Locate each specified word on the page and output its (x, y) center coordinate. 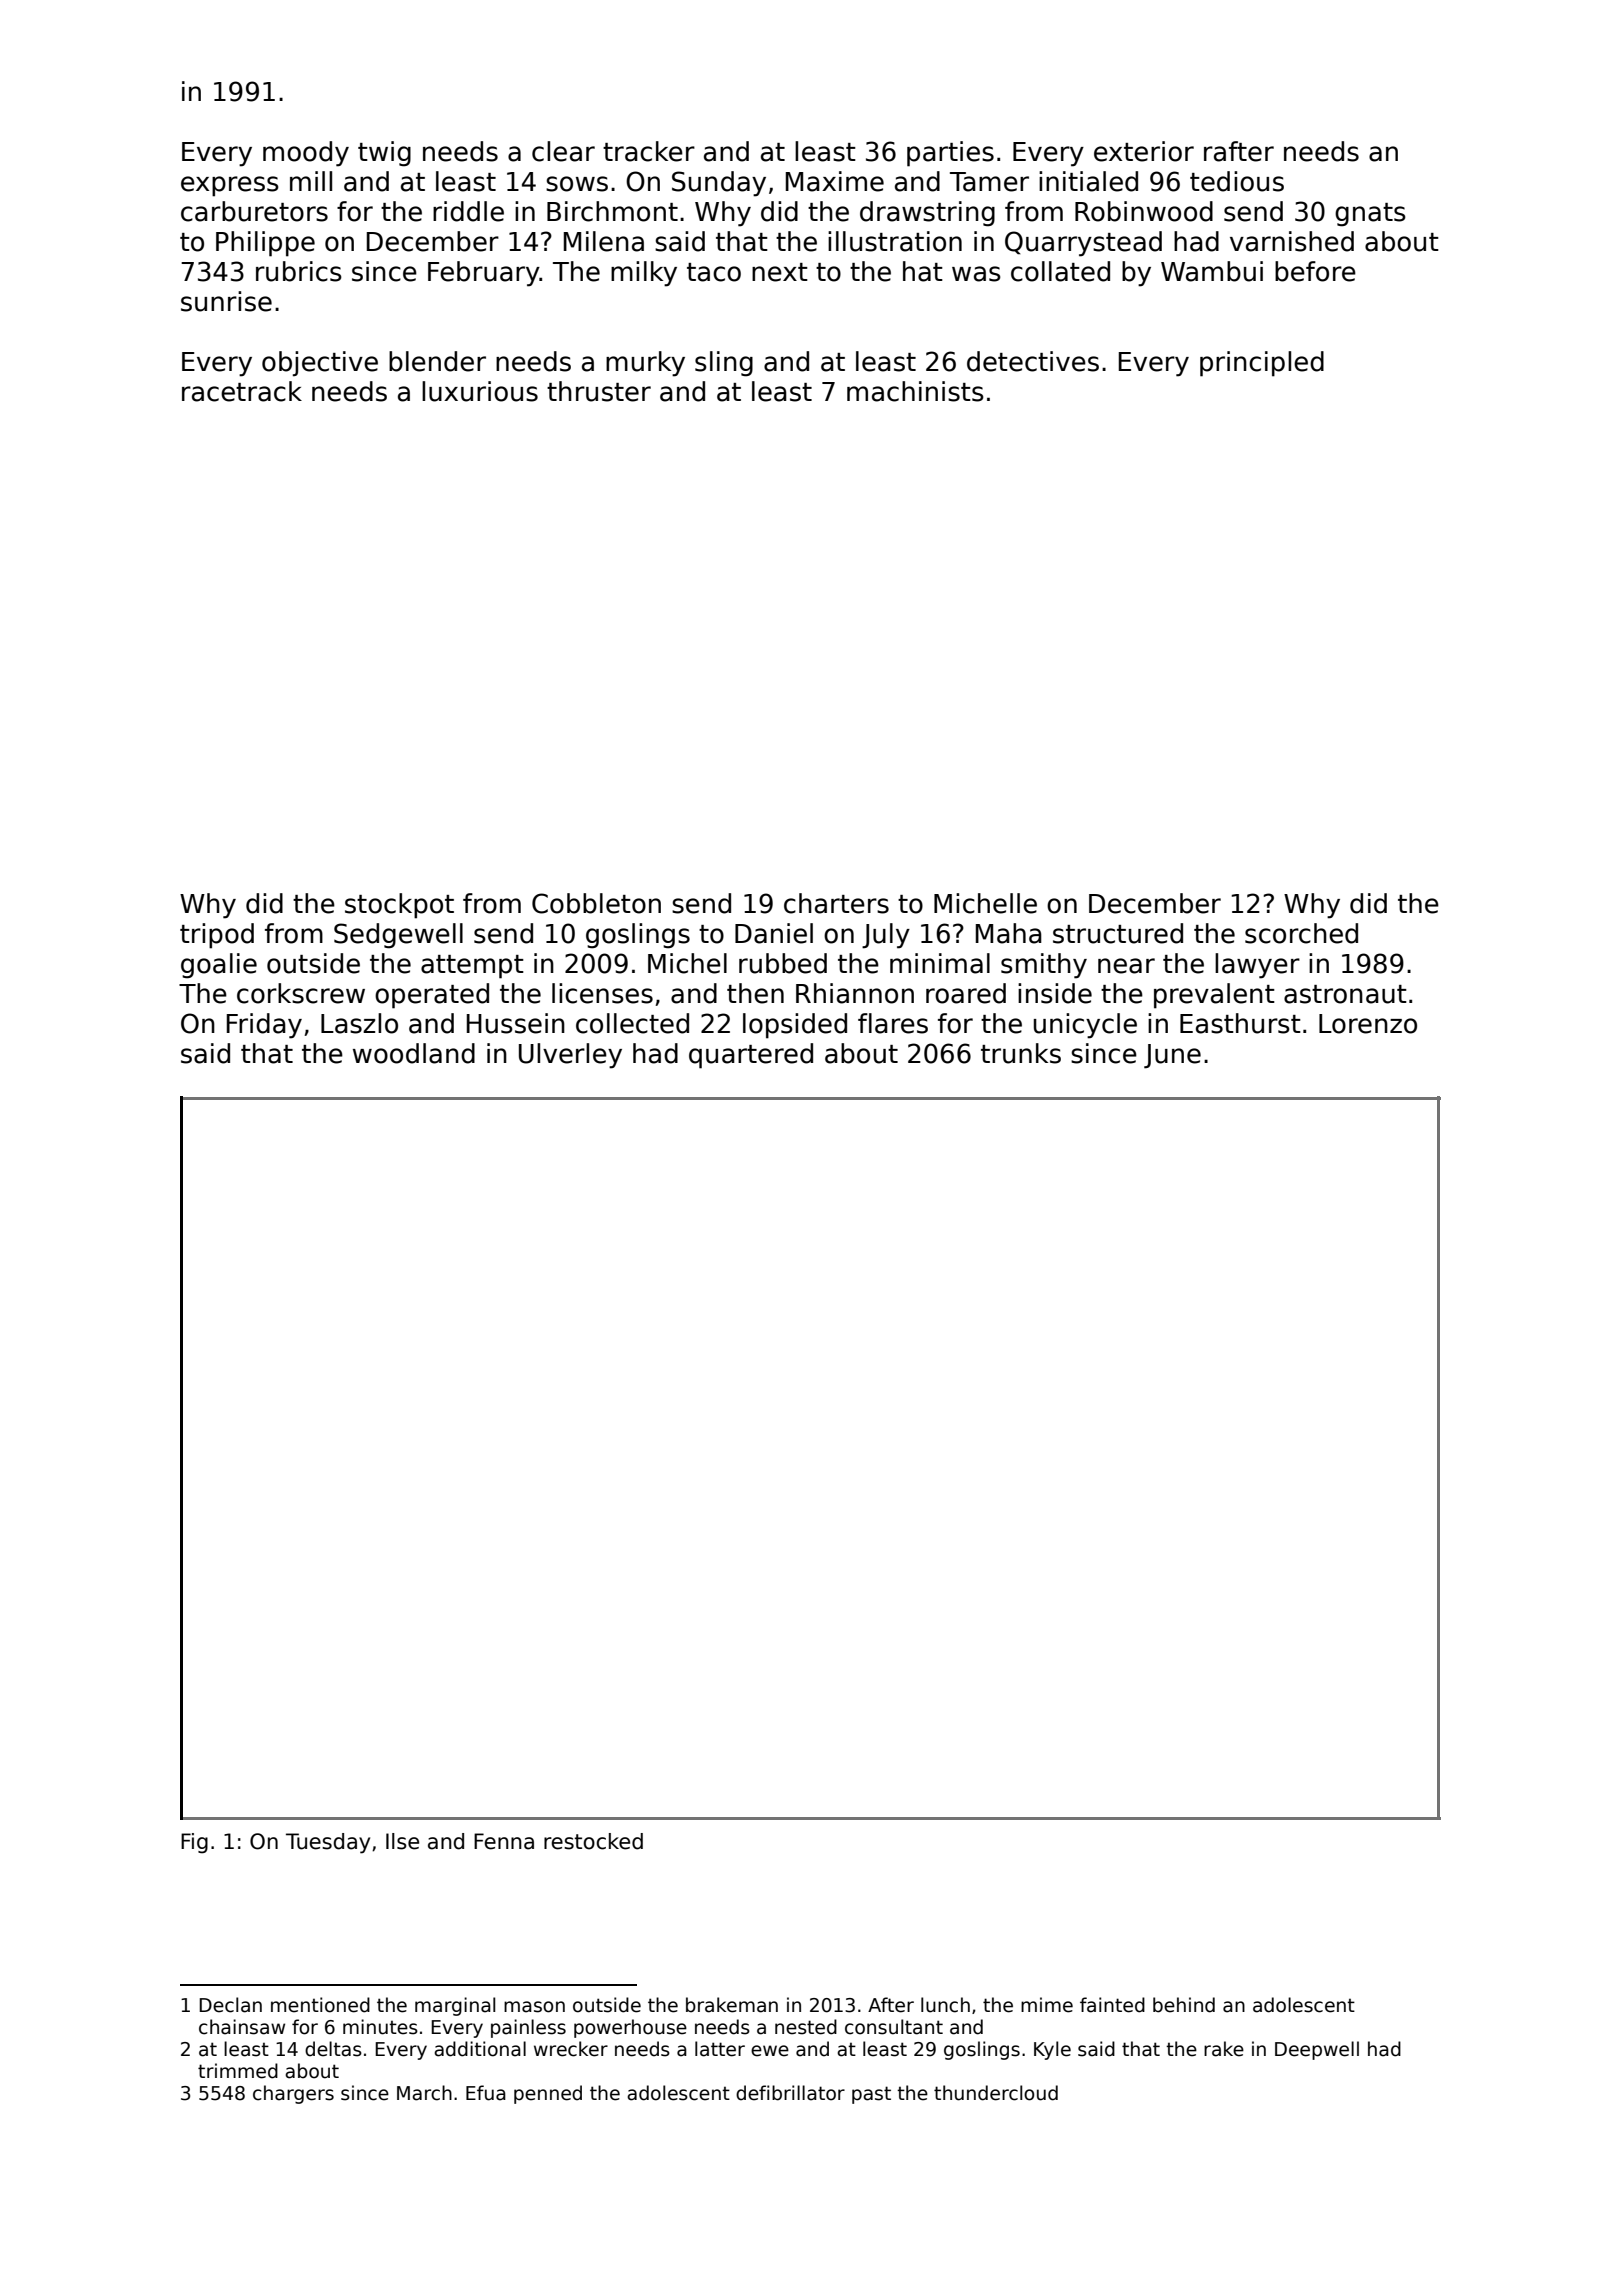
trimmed (238, 2071)
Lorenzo (1368, 1024)
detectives (1033, 361)
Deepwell (1317, 2050)
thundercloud (996, 2093)
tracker (649, 151)
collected (632, 1023)
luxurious (480, 391)
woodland (414, 1053)
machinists (915, 391)
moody (306, 154)
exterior (1144, 151)
